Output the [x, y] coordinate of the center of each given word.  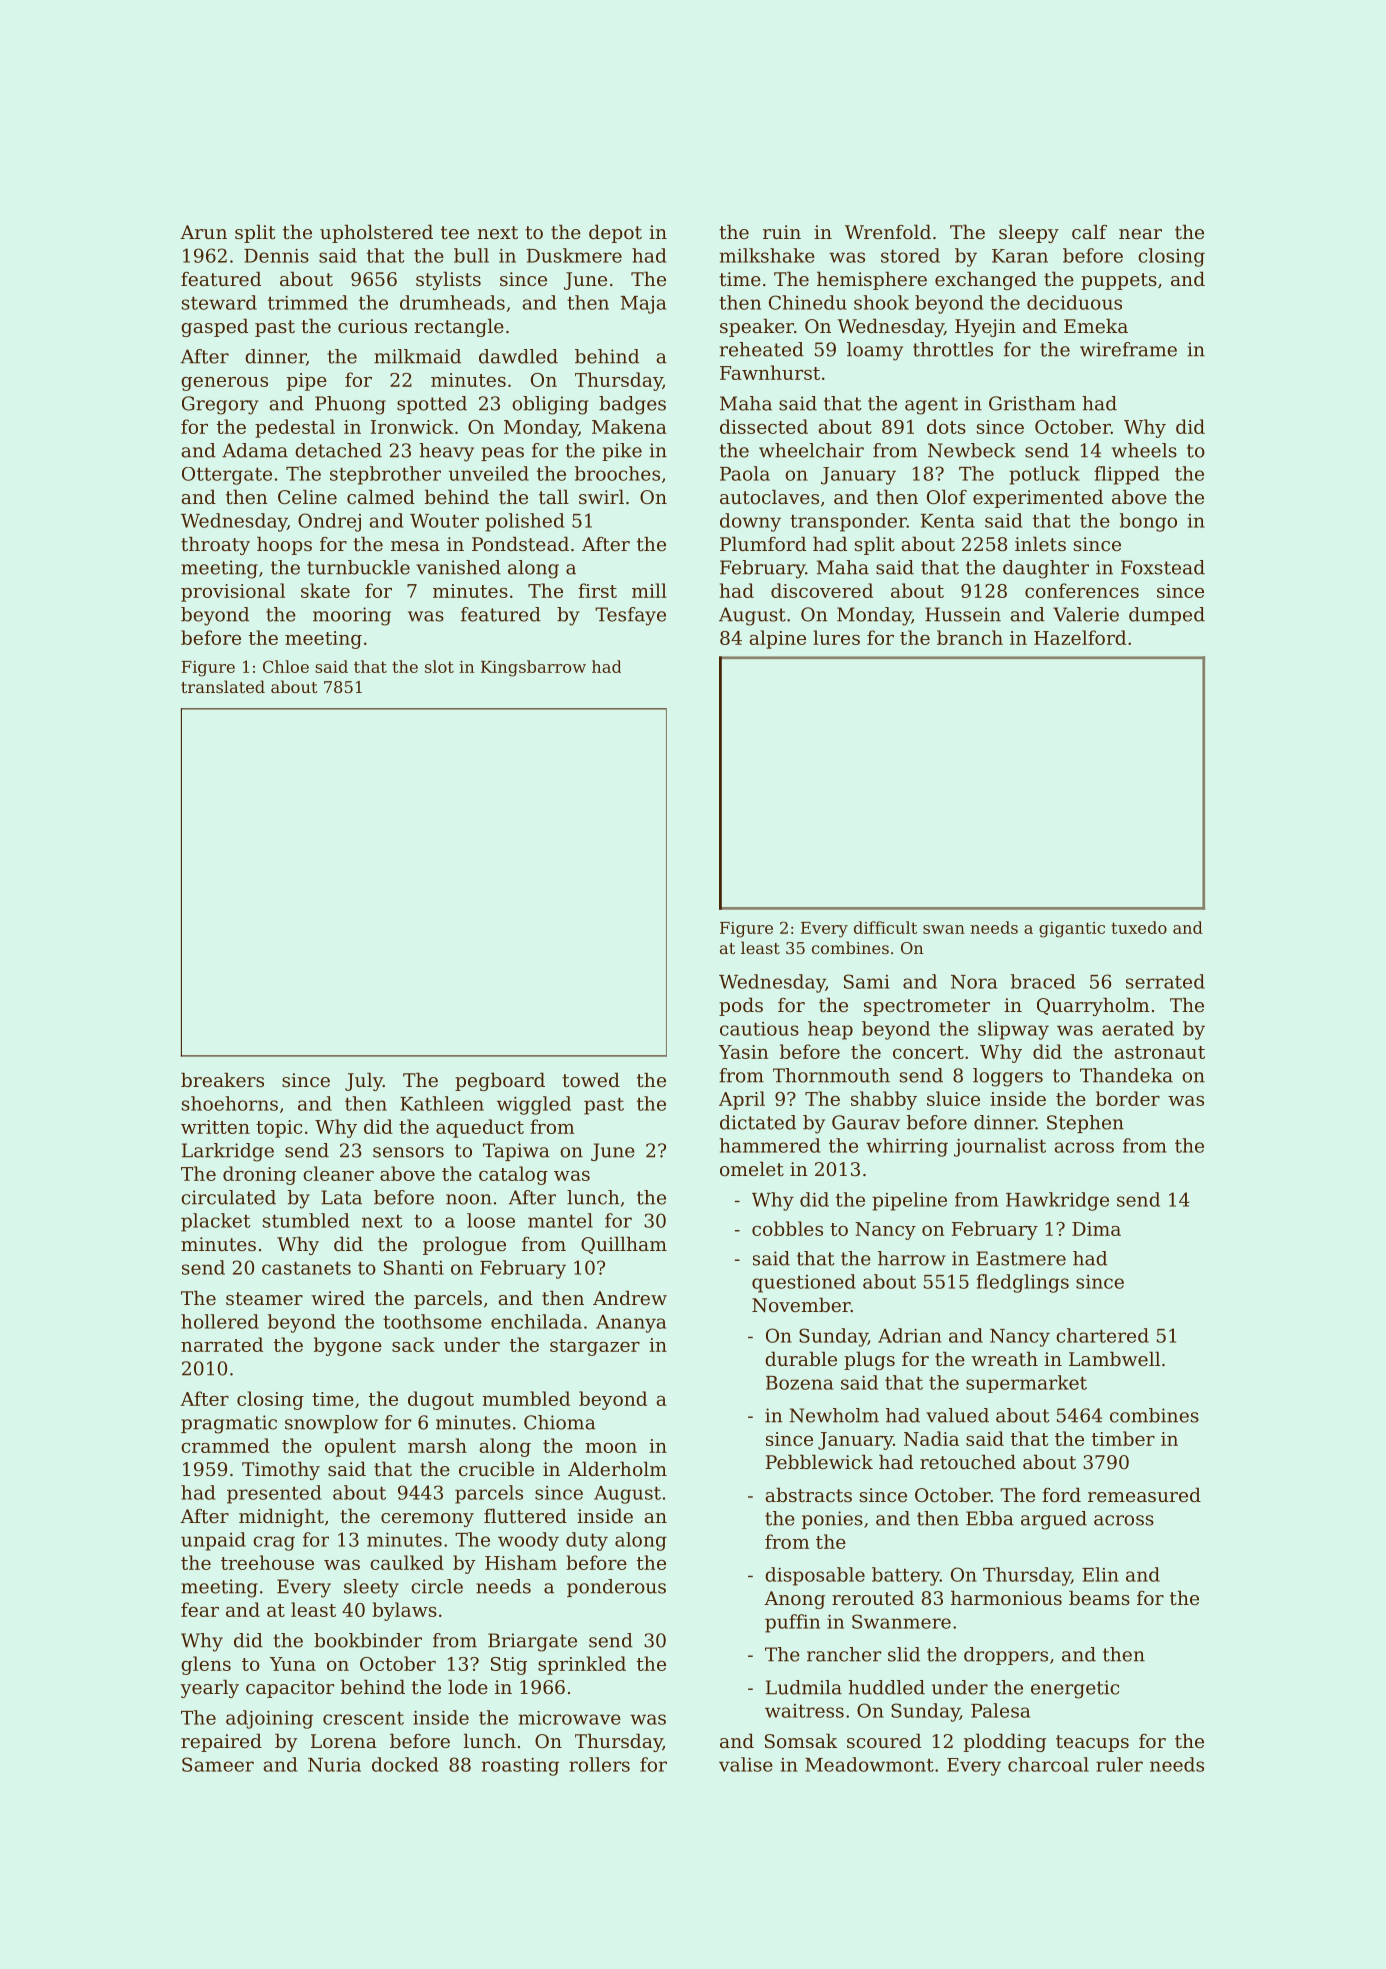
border [1128, 1098]
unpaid [213, 1541]
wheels [1144, 450]
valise [746, 1764]
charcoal [1048, 1764]
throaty [215, 545]
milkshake [767, 255]
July [364, 1081]
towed [591, 1079]
